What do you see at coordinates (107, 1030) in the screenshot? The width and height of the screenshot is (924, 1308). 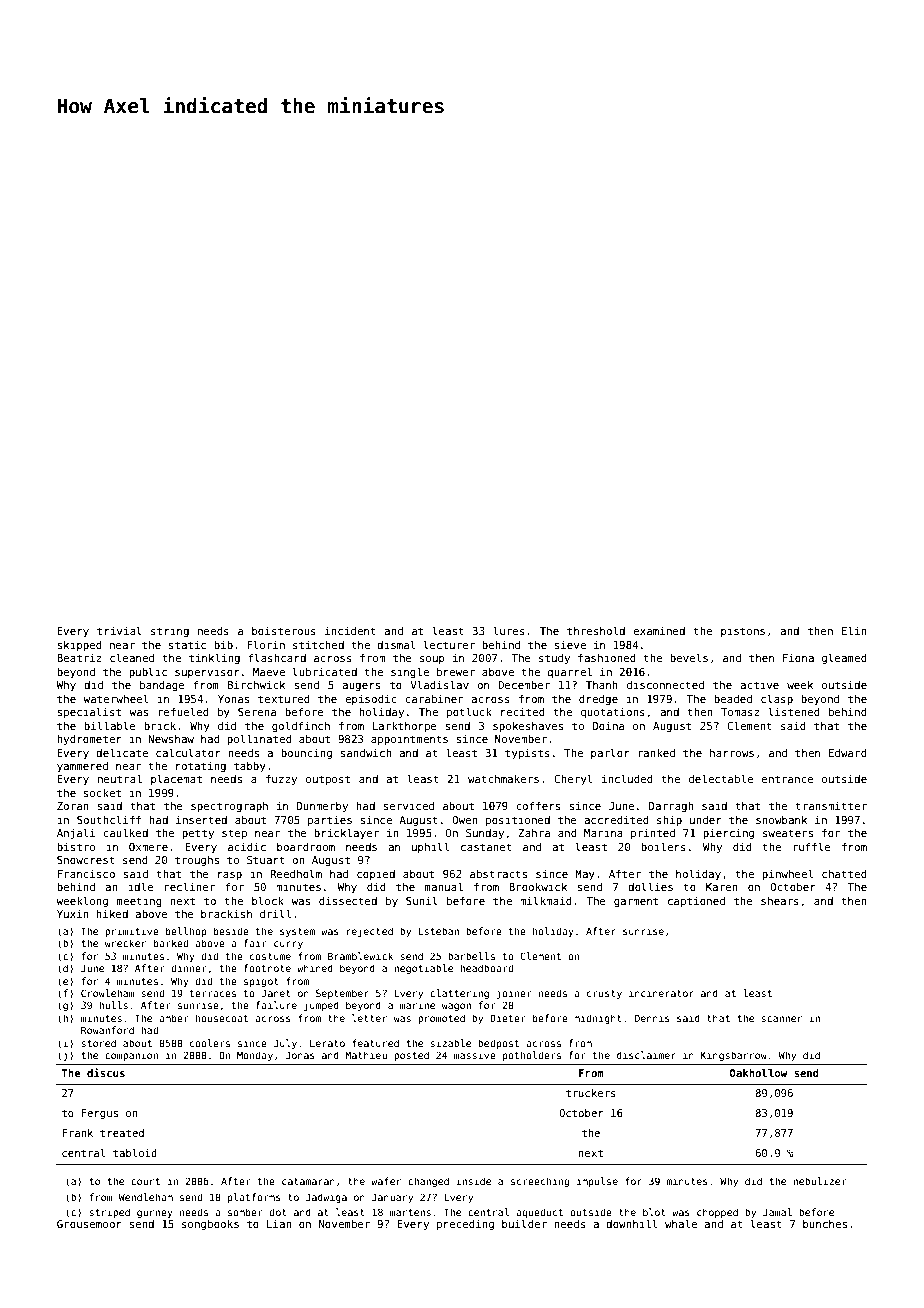 I see `Rowanford` at bounding box center [107, 1030].
